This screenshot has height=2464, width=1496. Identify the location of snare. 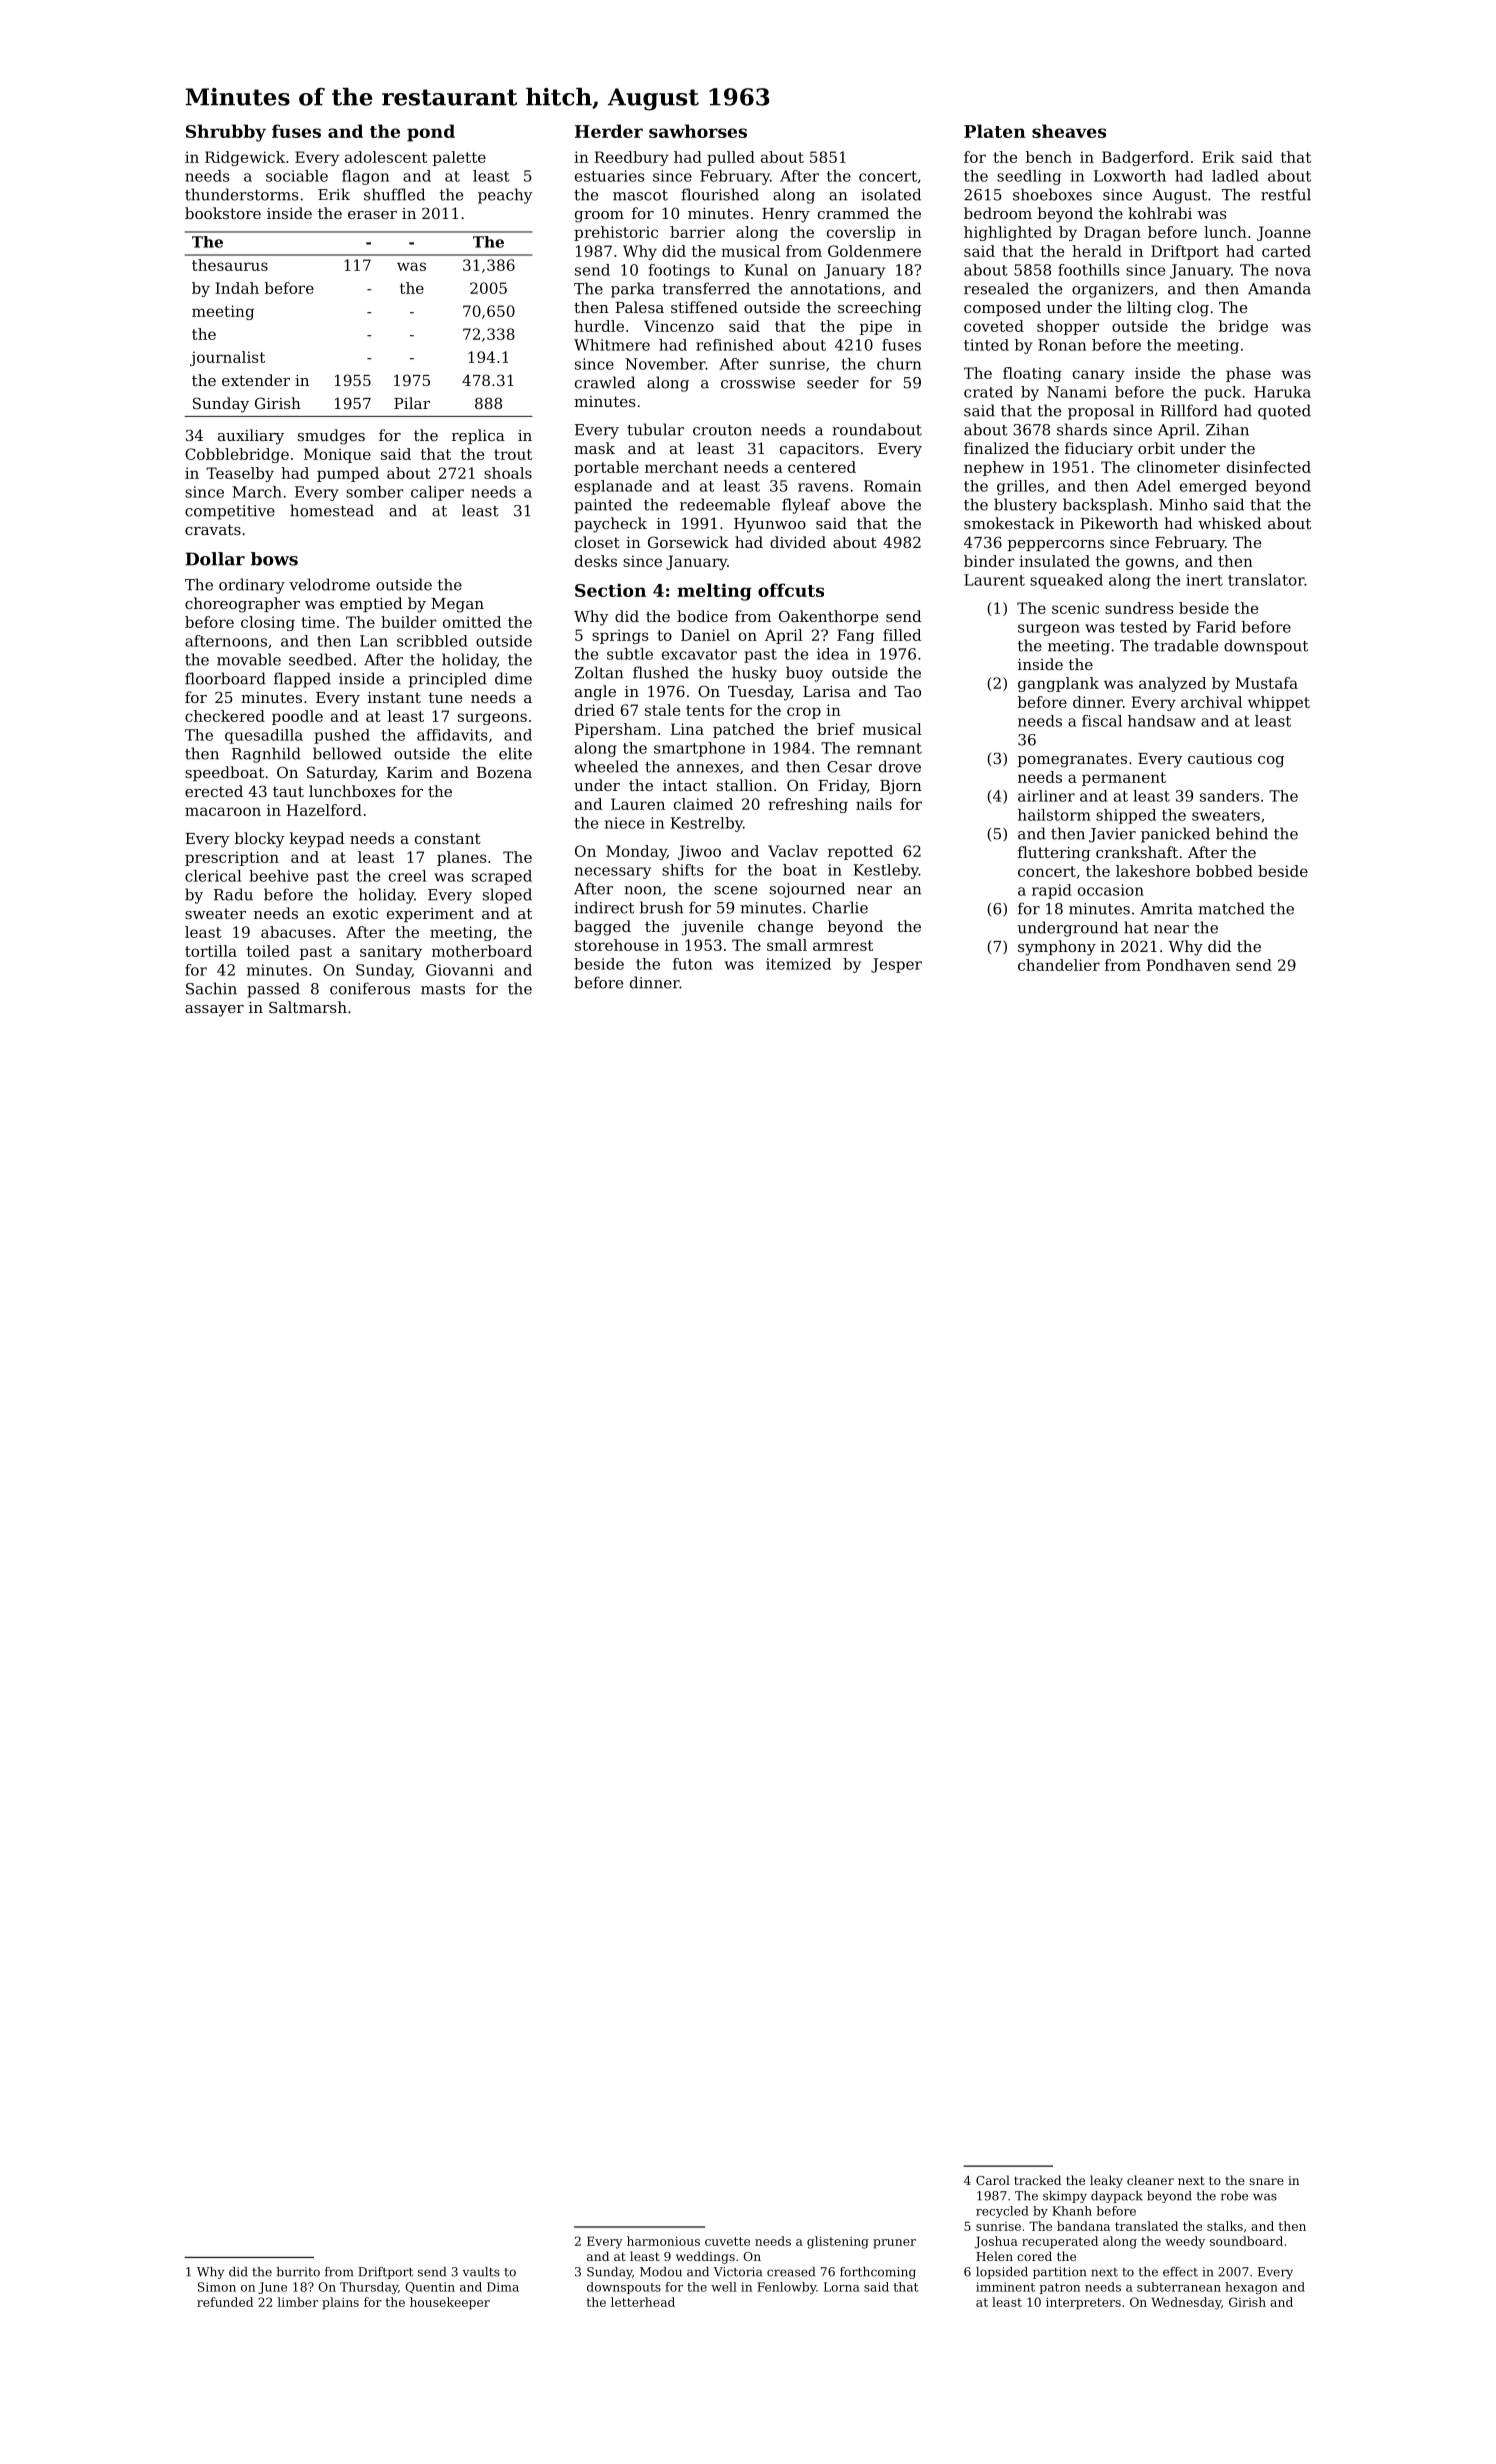
(1266, 2181).
